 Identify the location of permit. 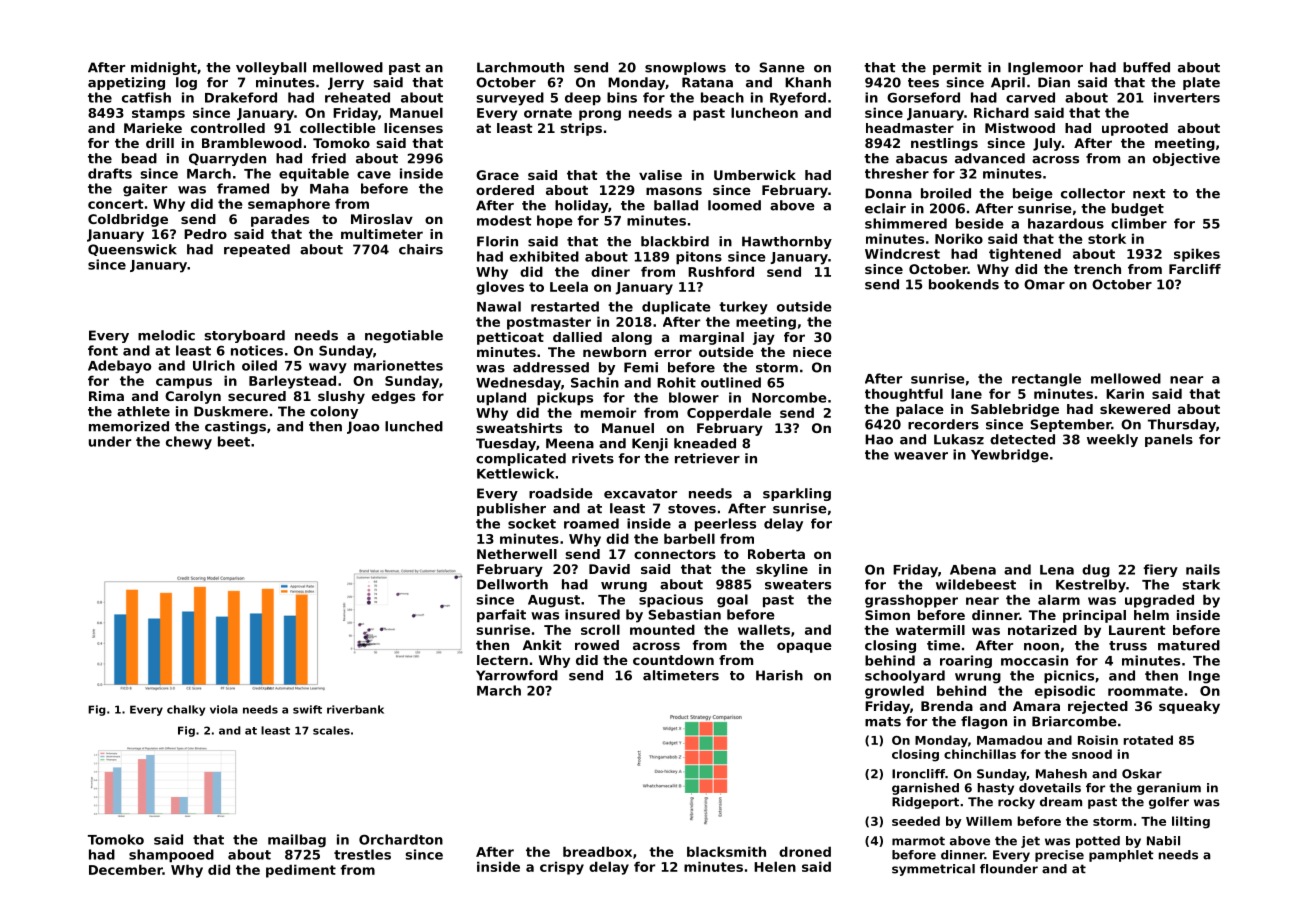
(957, 68).
